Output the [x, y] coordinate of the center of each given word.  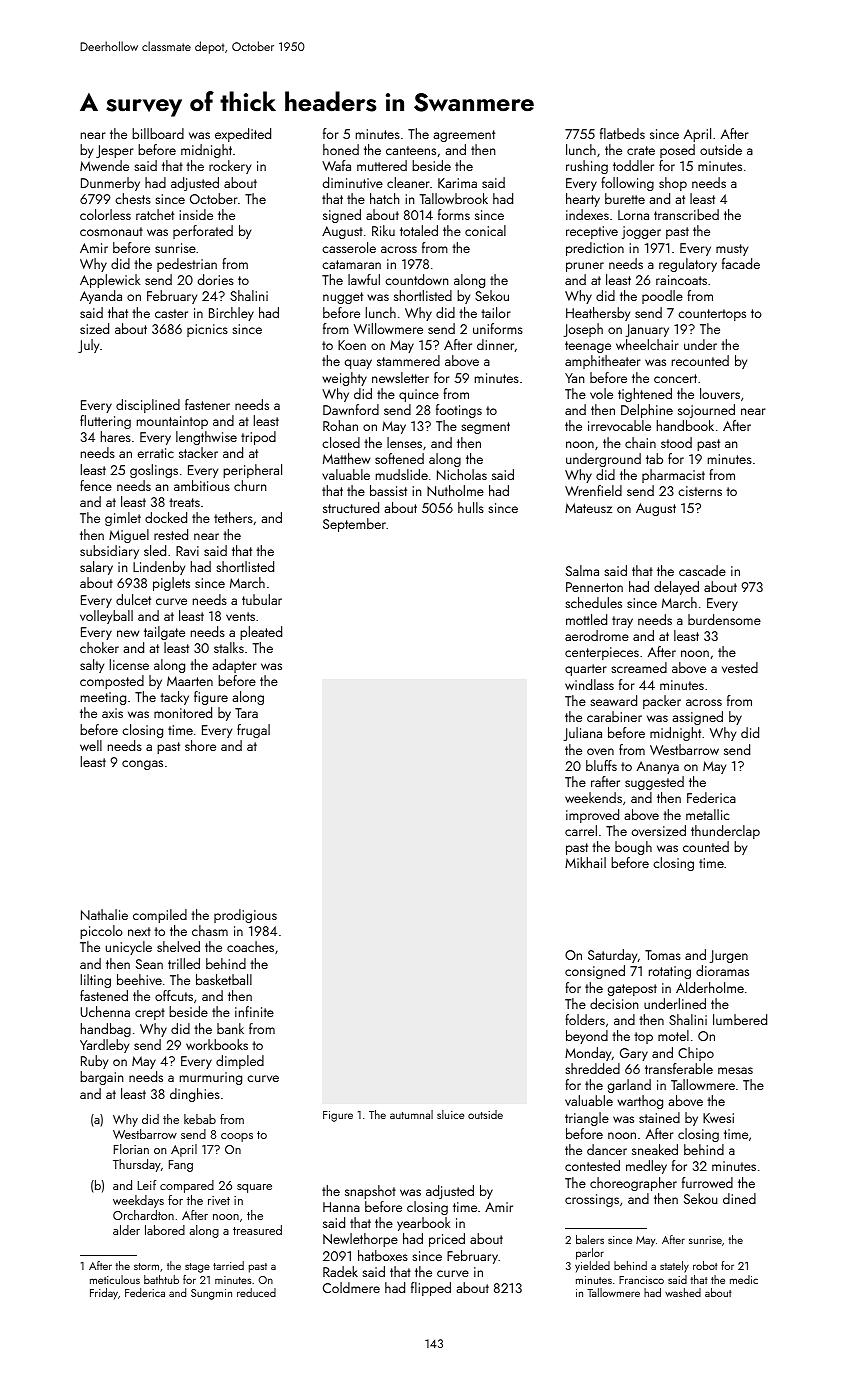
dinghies [195, 1095]
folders [585, 1019]
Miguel [129, 536]
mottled [586, 619]
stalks [229, 647]
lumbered [740, 1019]
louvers [720, 393]
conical [485, 230]
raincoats [681, 280]
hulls [471, 507]
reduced [256, 1292]
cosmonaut [111, 231]
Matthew [346, 458]
